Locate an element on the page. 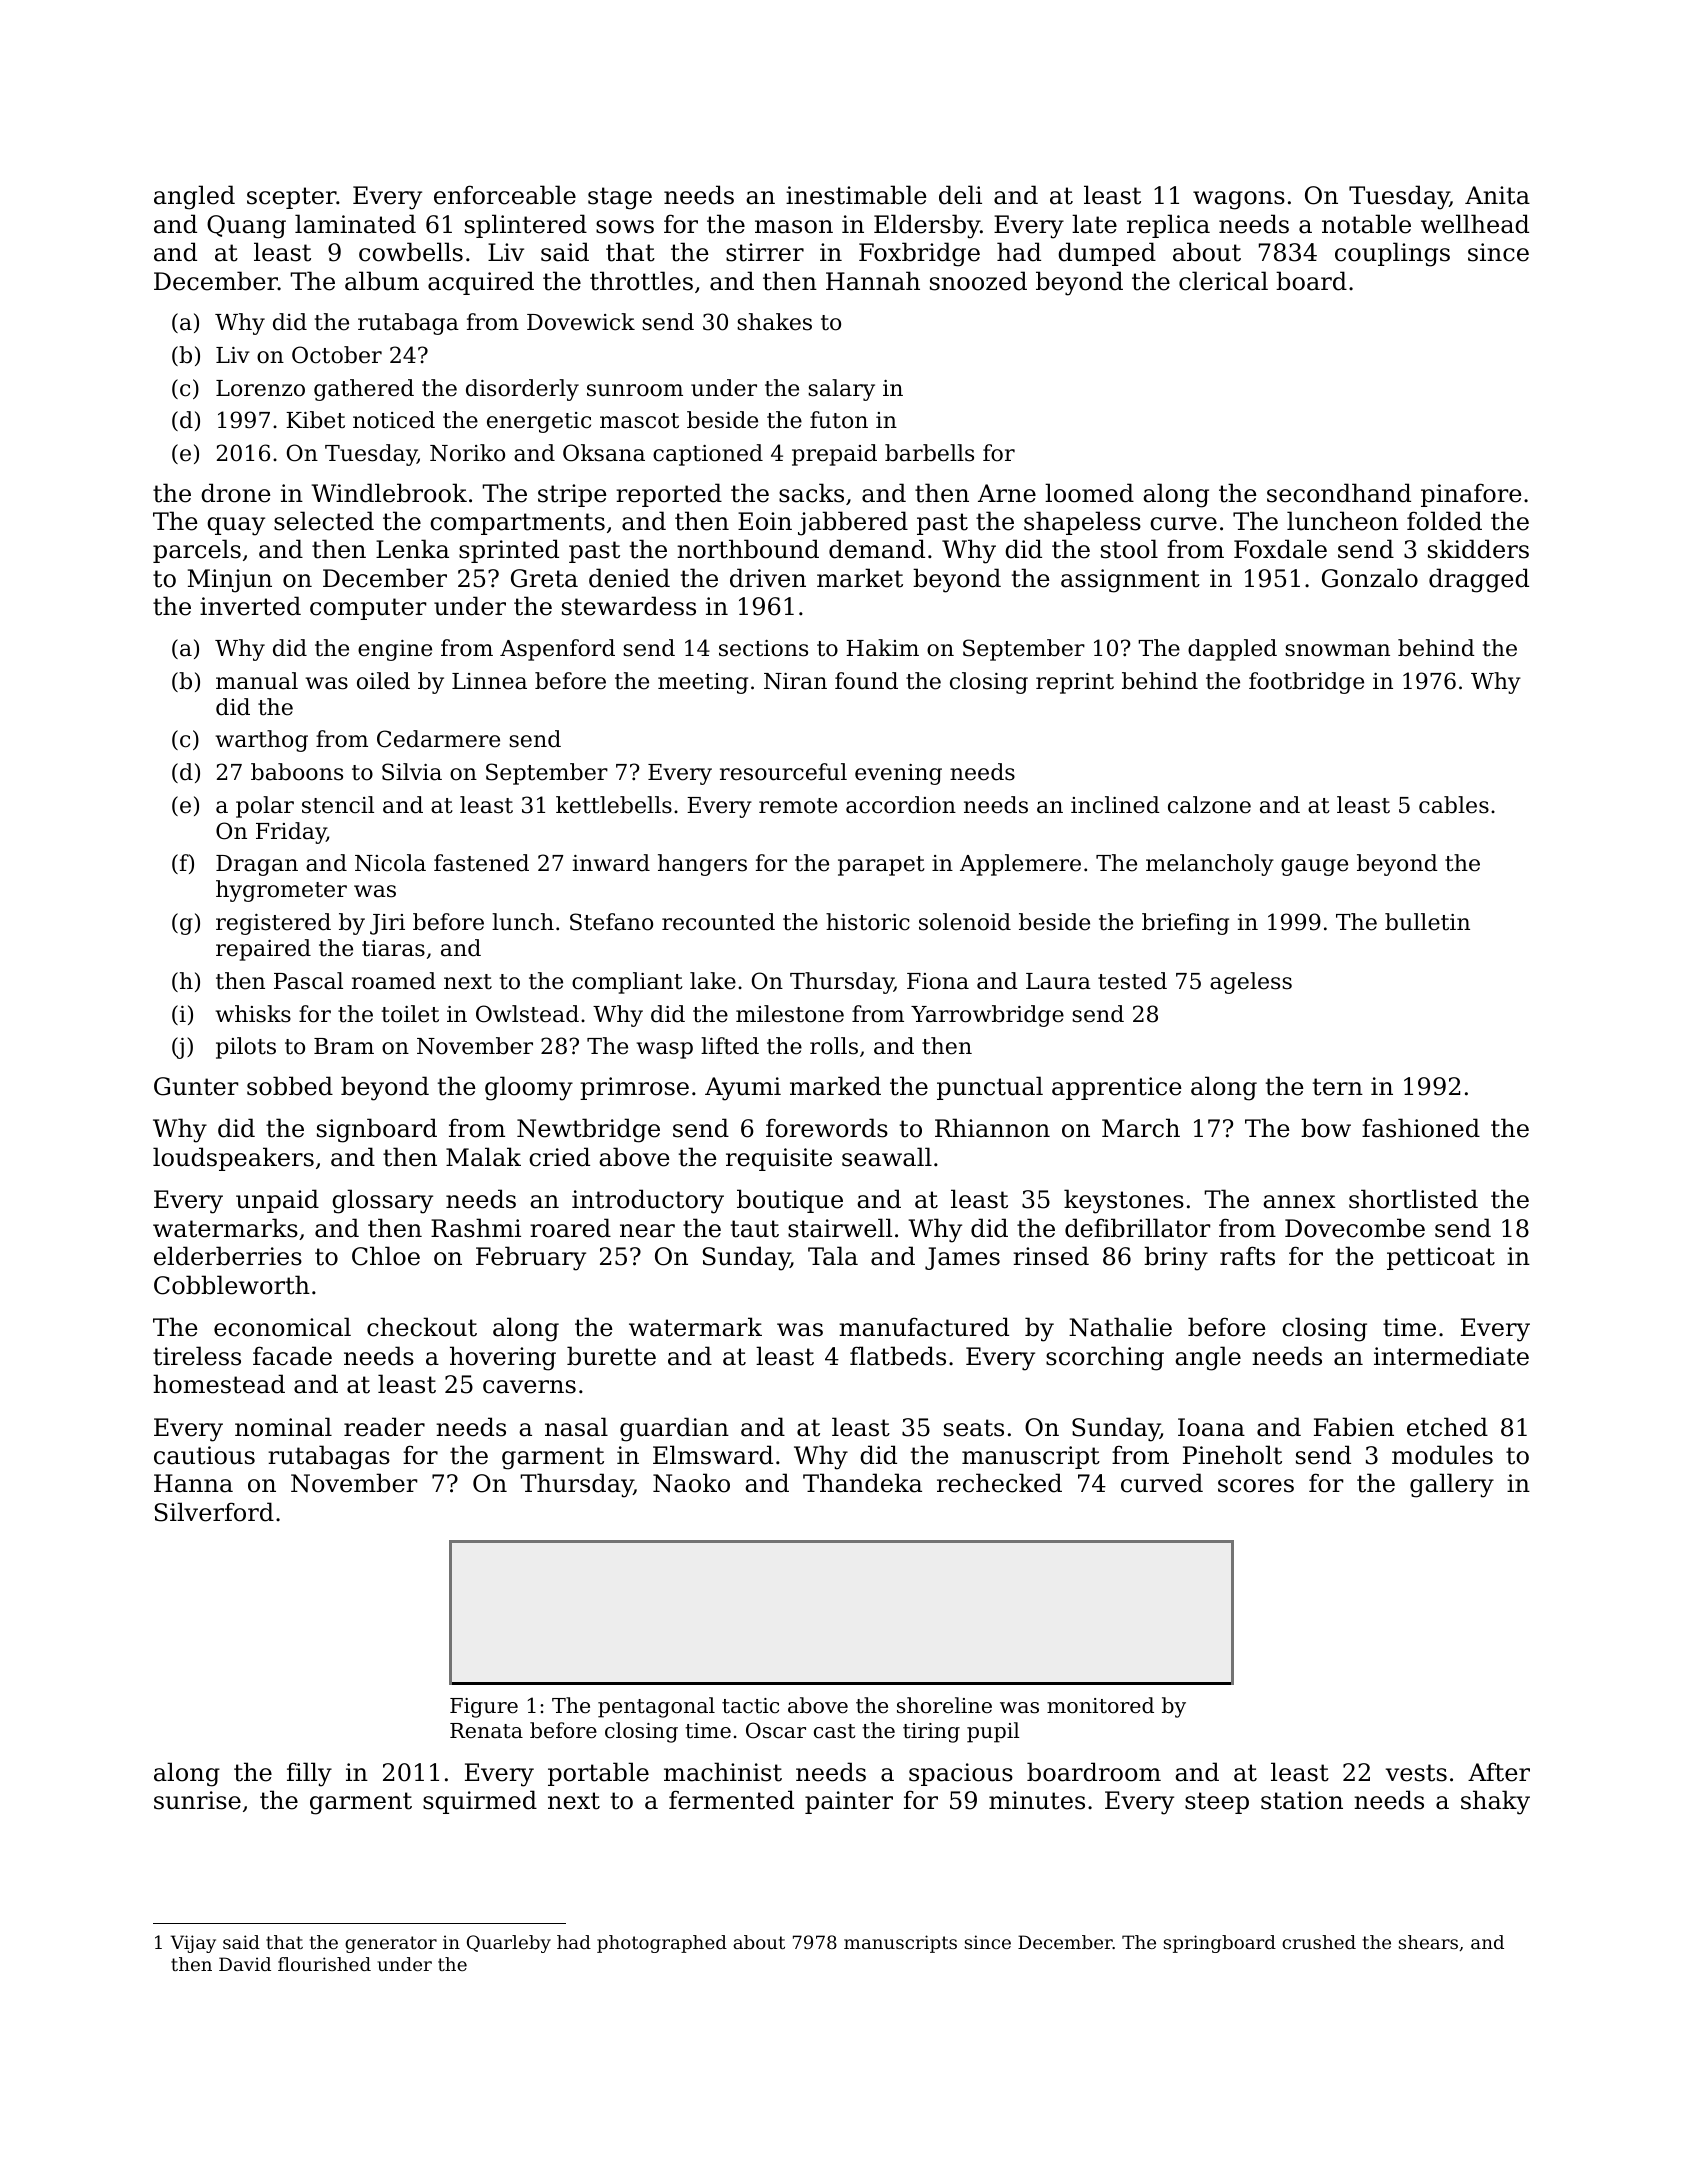  gallery is located at coordinates (1452, 1485).
